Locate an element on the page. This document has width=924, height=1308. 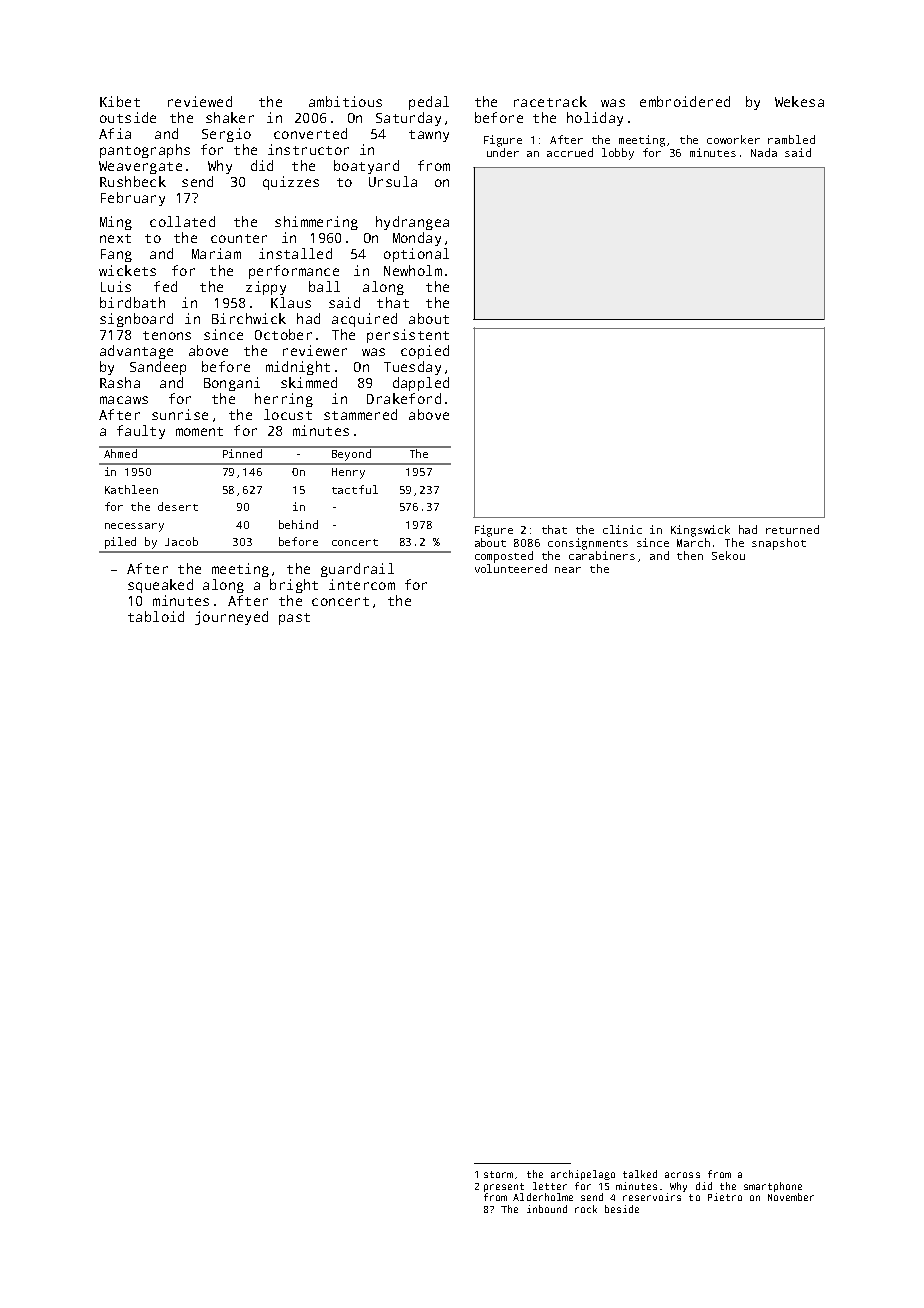
letter is located at coordinates (550, 1186).
